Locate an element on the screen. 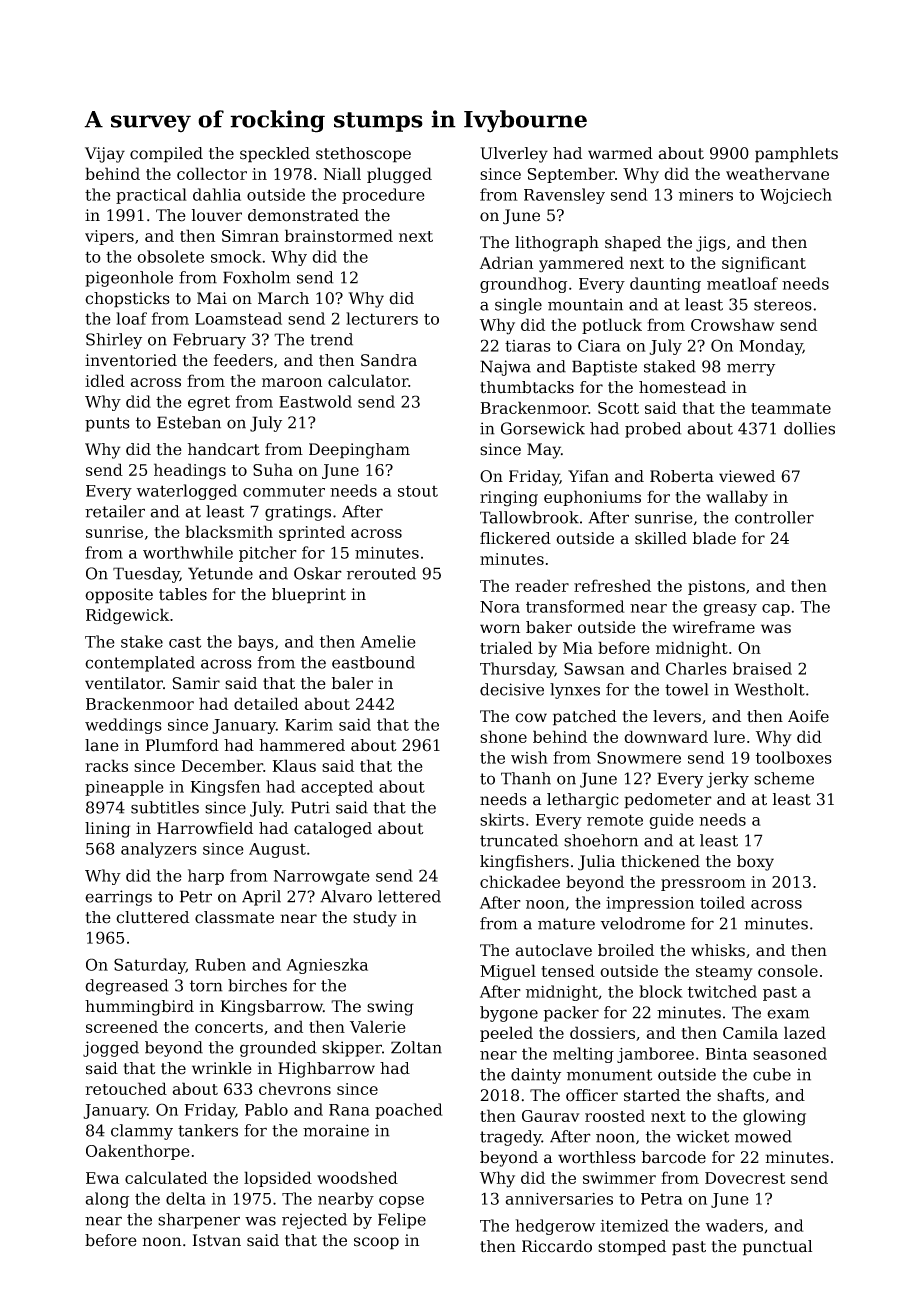 The height and width of the screenshot is (1308, 924). Suha is located at coordinates (273, 469).
